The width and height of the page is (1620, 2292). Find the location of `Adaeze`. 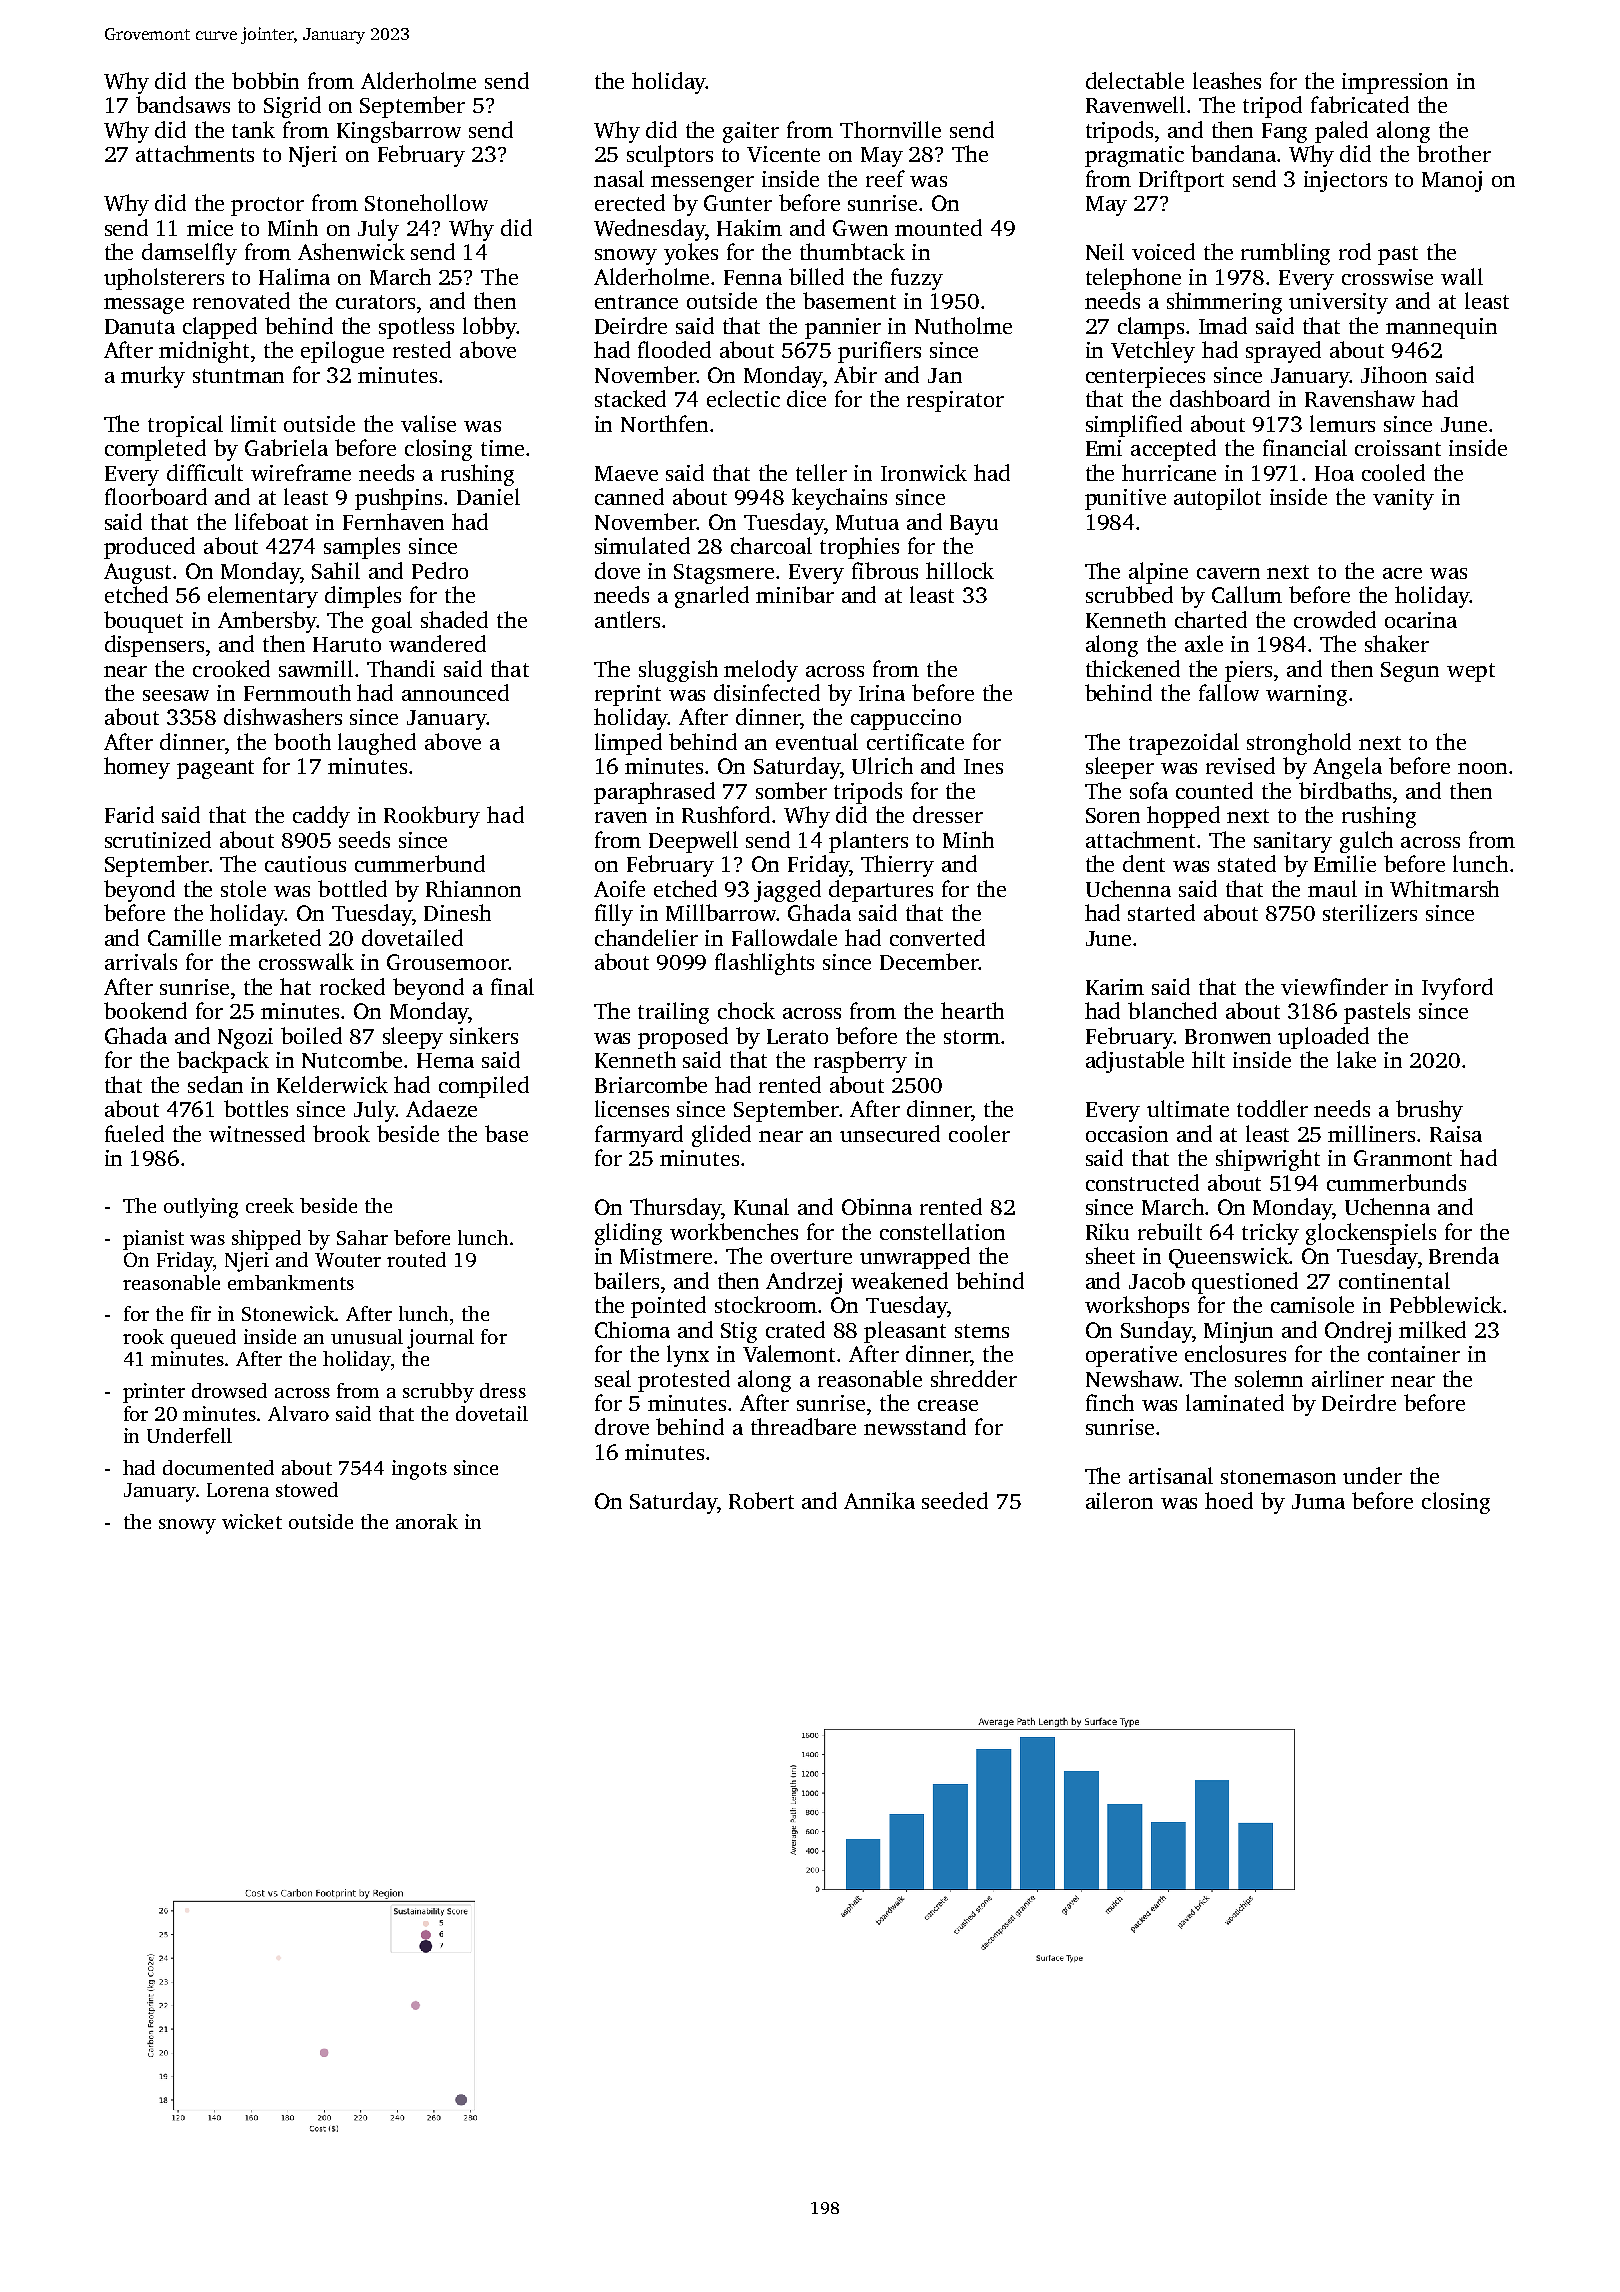

Adaeze is located at coordinates (441, 1108).
